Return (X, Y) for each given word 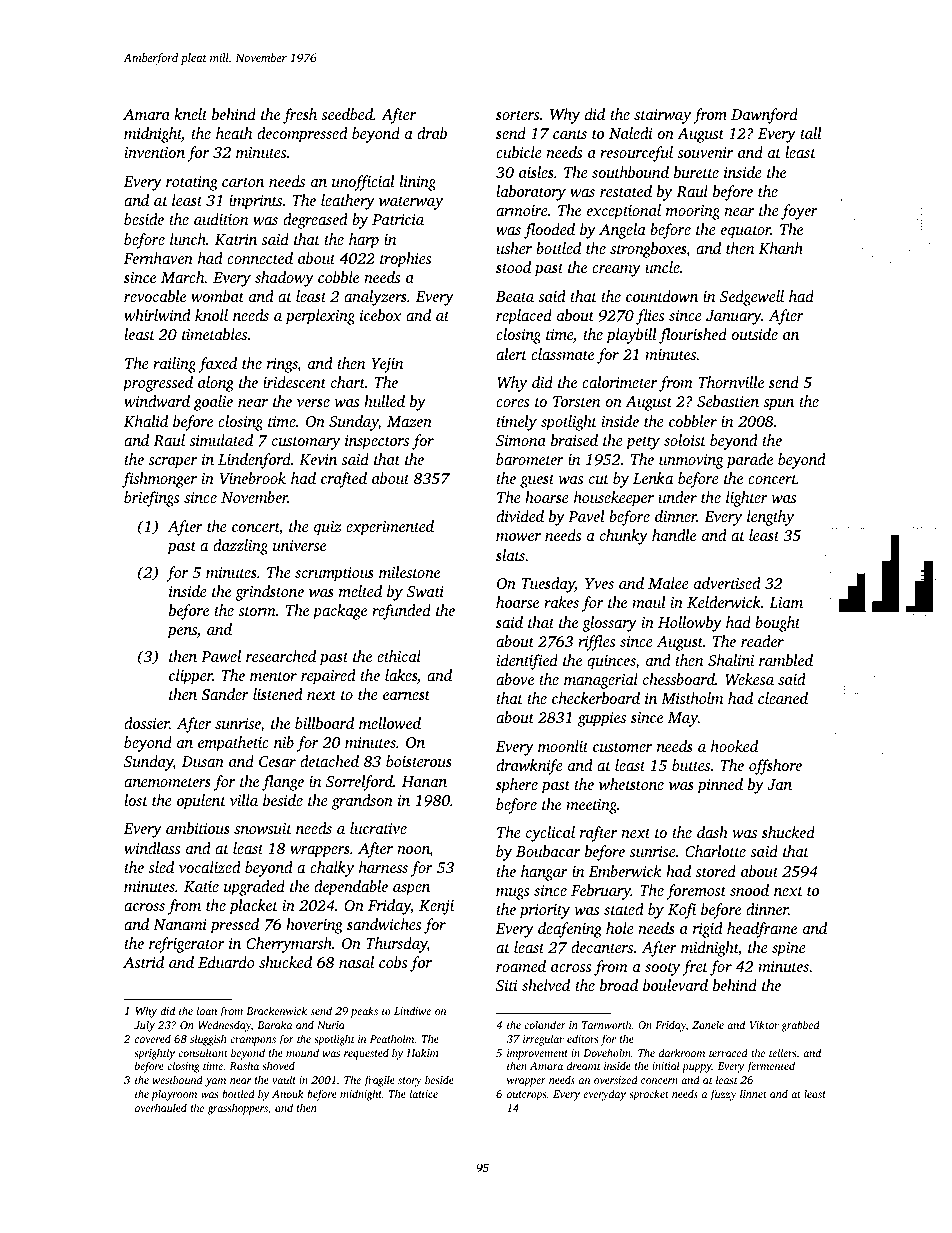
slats (510, 555)
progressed (157, 384)
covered (153, 1038)
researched (281, 656)
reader (762, 641)
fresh (300, 116)
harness (383, 867)
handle (674, 535)
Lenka (653, 478)
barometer (530, 459)
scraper (172, 463)
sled (161, 867)
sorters (517, 115)
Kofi (682, 911)
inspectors (377, 442)
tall (811, 133)
